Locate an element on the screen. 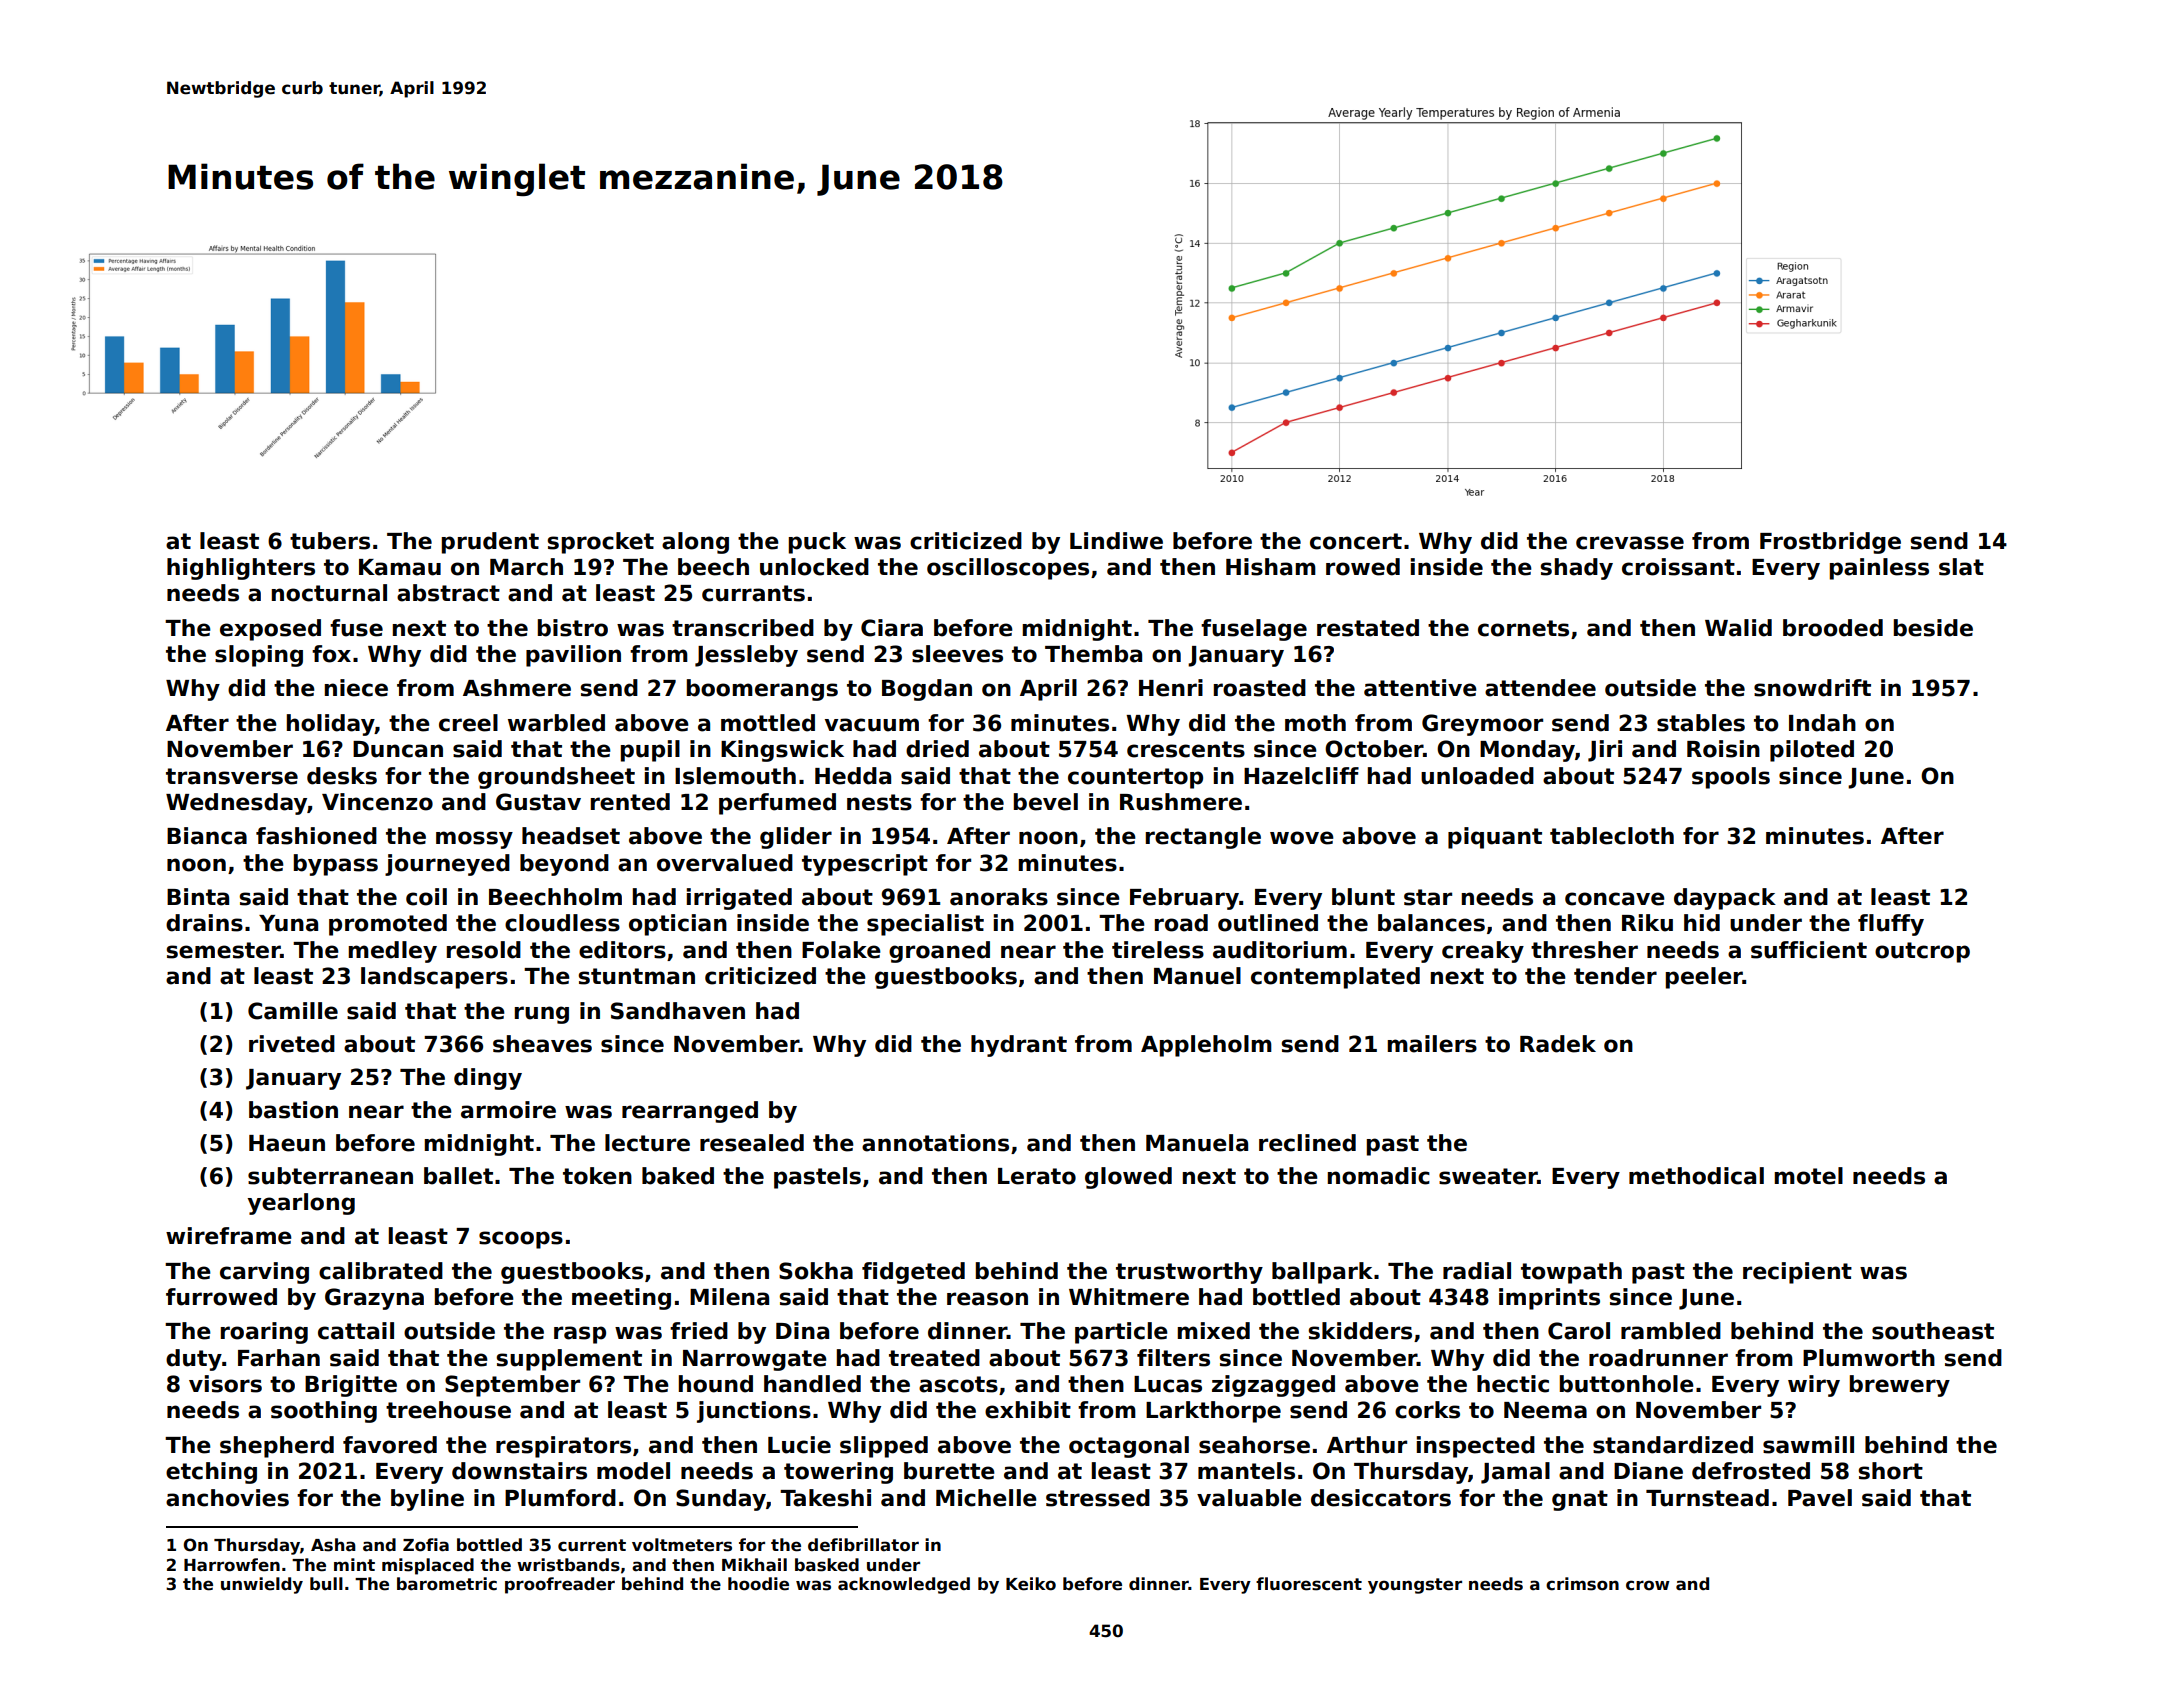 This screenshot has height=1683, width=2178. Sokha is located at coordinates (816, 1271).
